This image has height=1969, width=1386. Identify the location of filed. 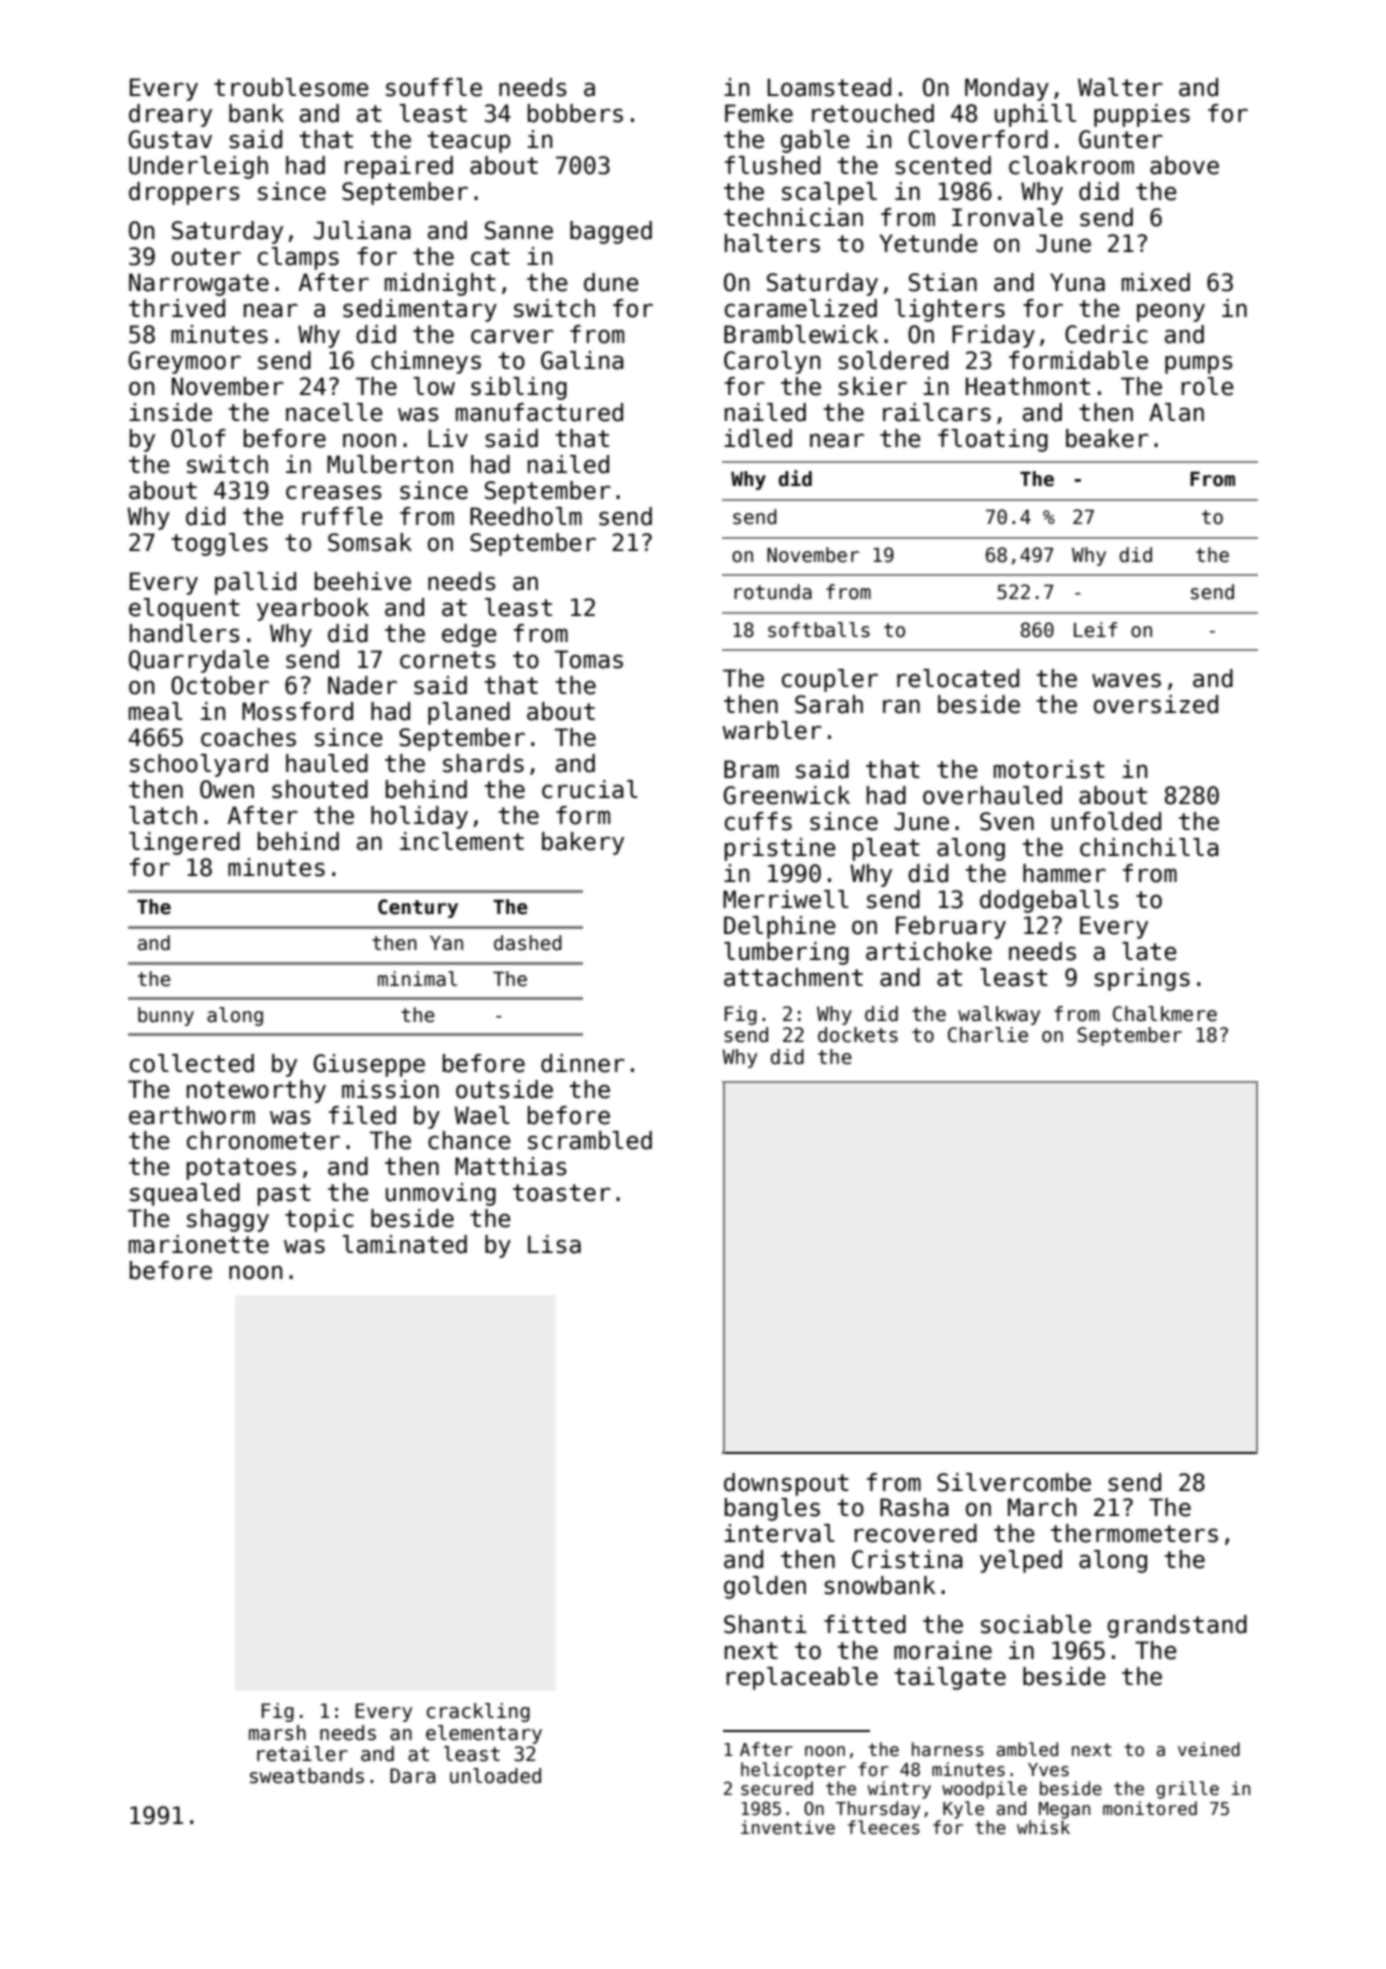
(362, 1115).
